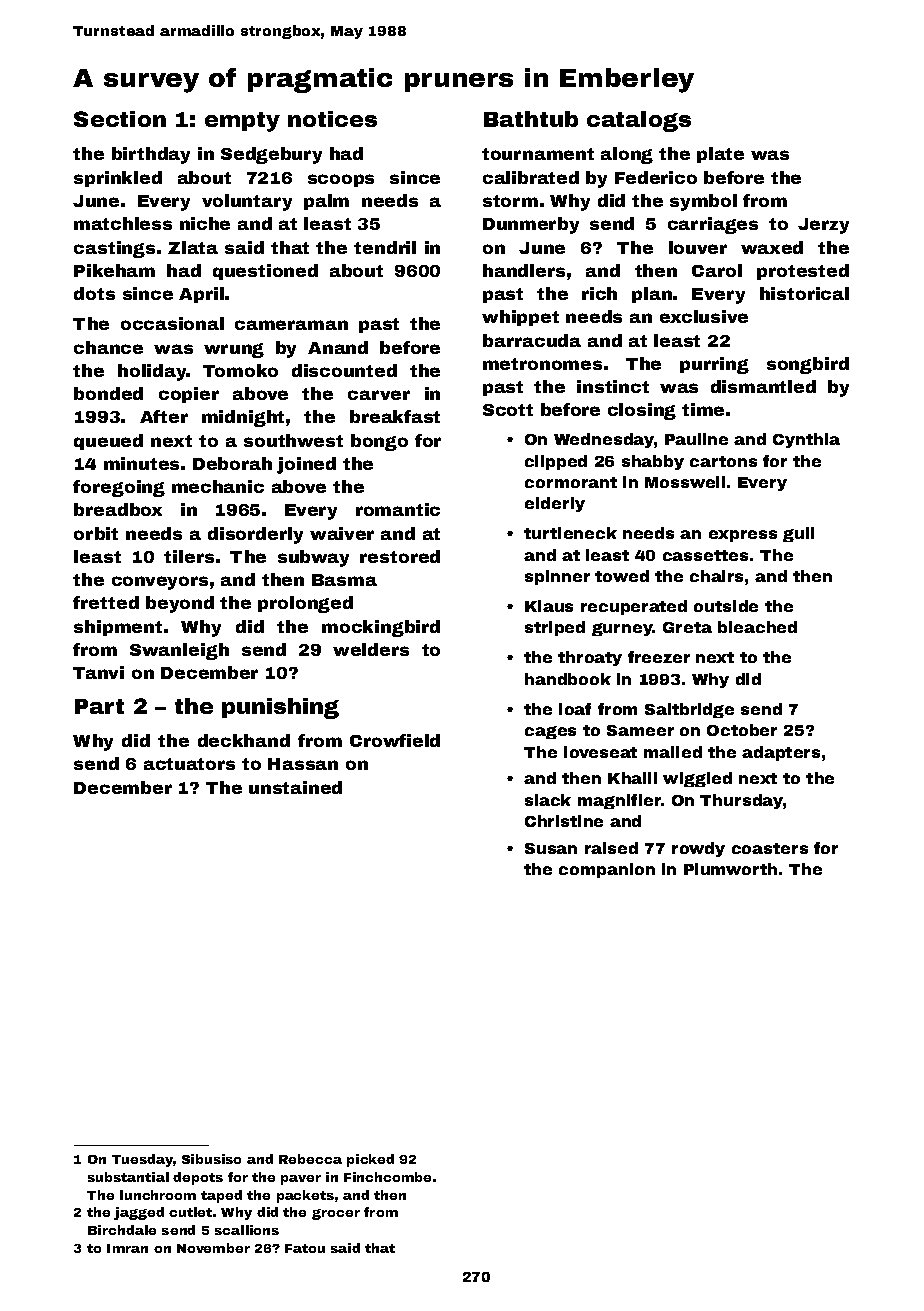  I want to click on closing, so click(642, 411).
